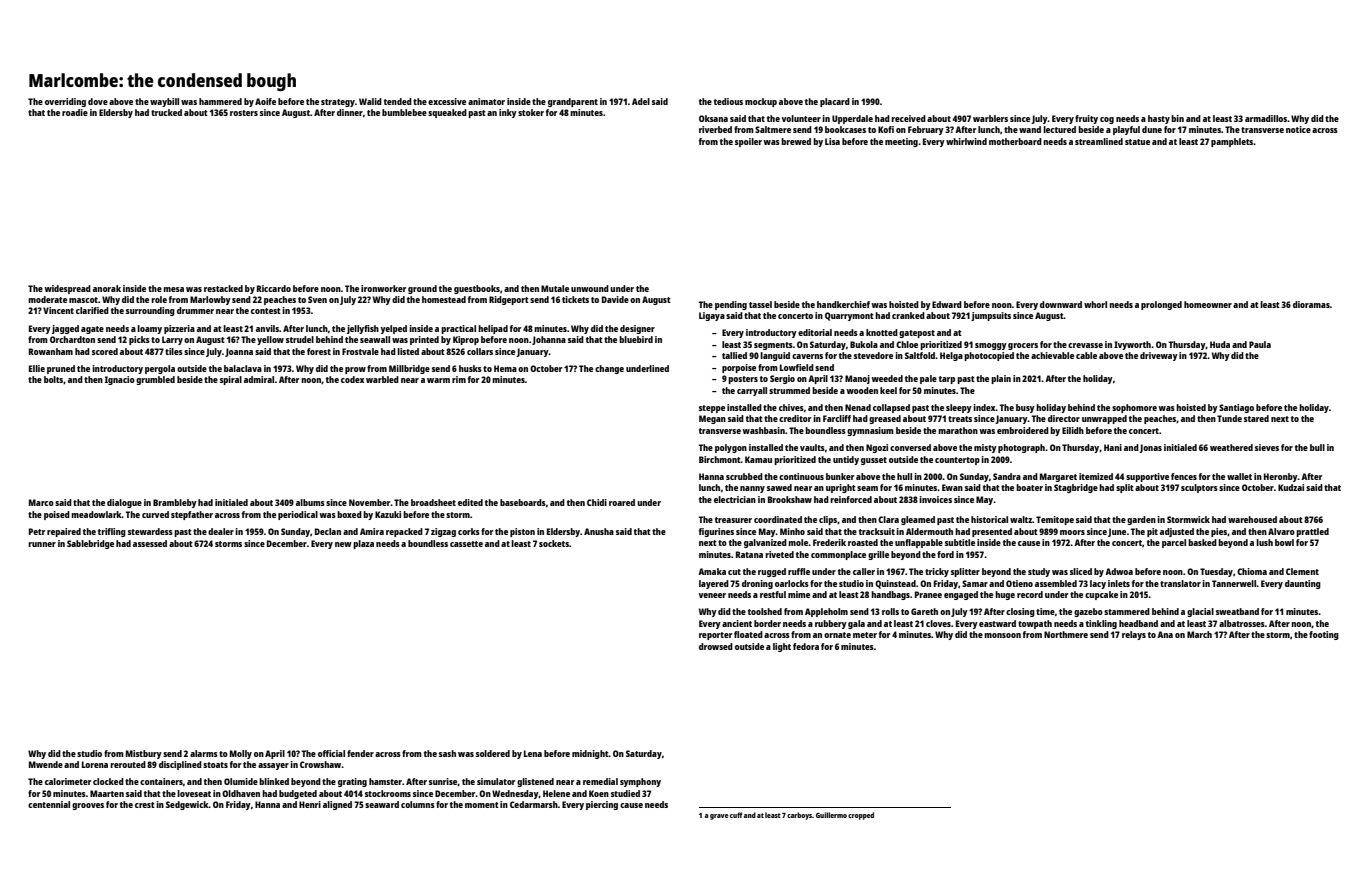 The image size is (1372, 887). What do you see at coordinates (1208, 304) in the screenshot?
I see `homeowner` at bounding box center [1208, 304].
